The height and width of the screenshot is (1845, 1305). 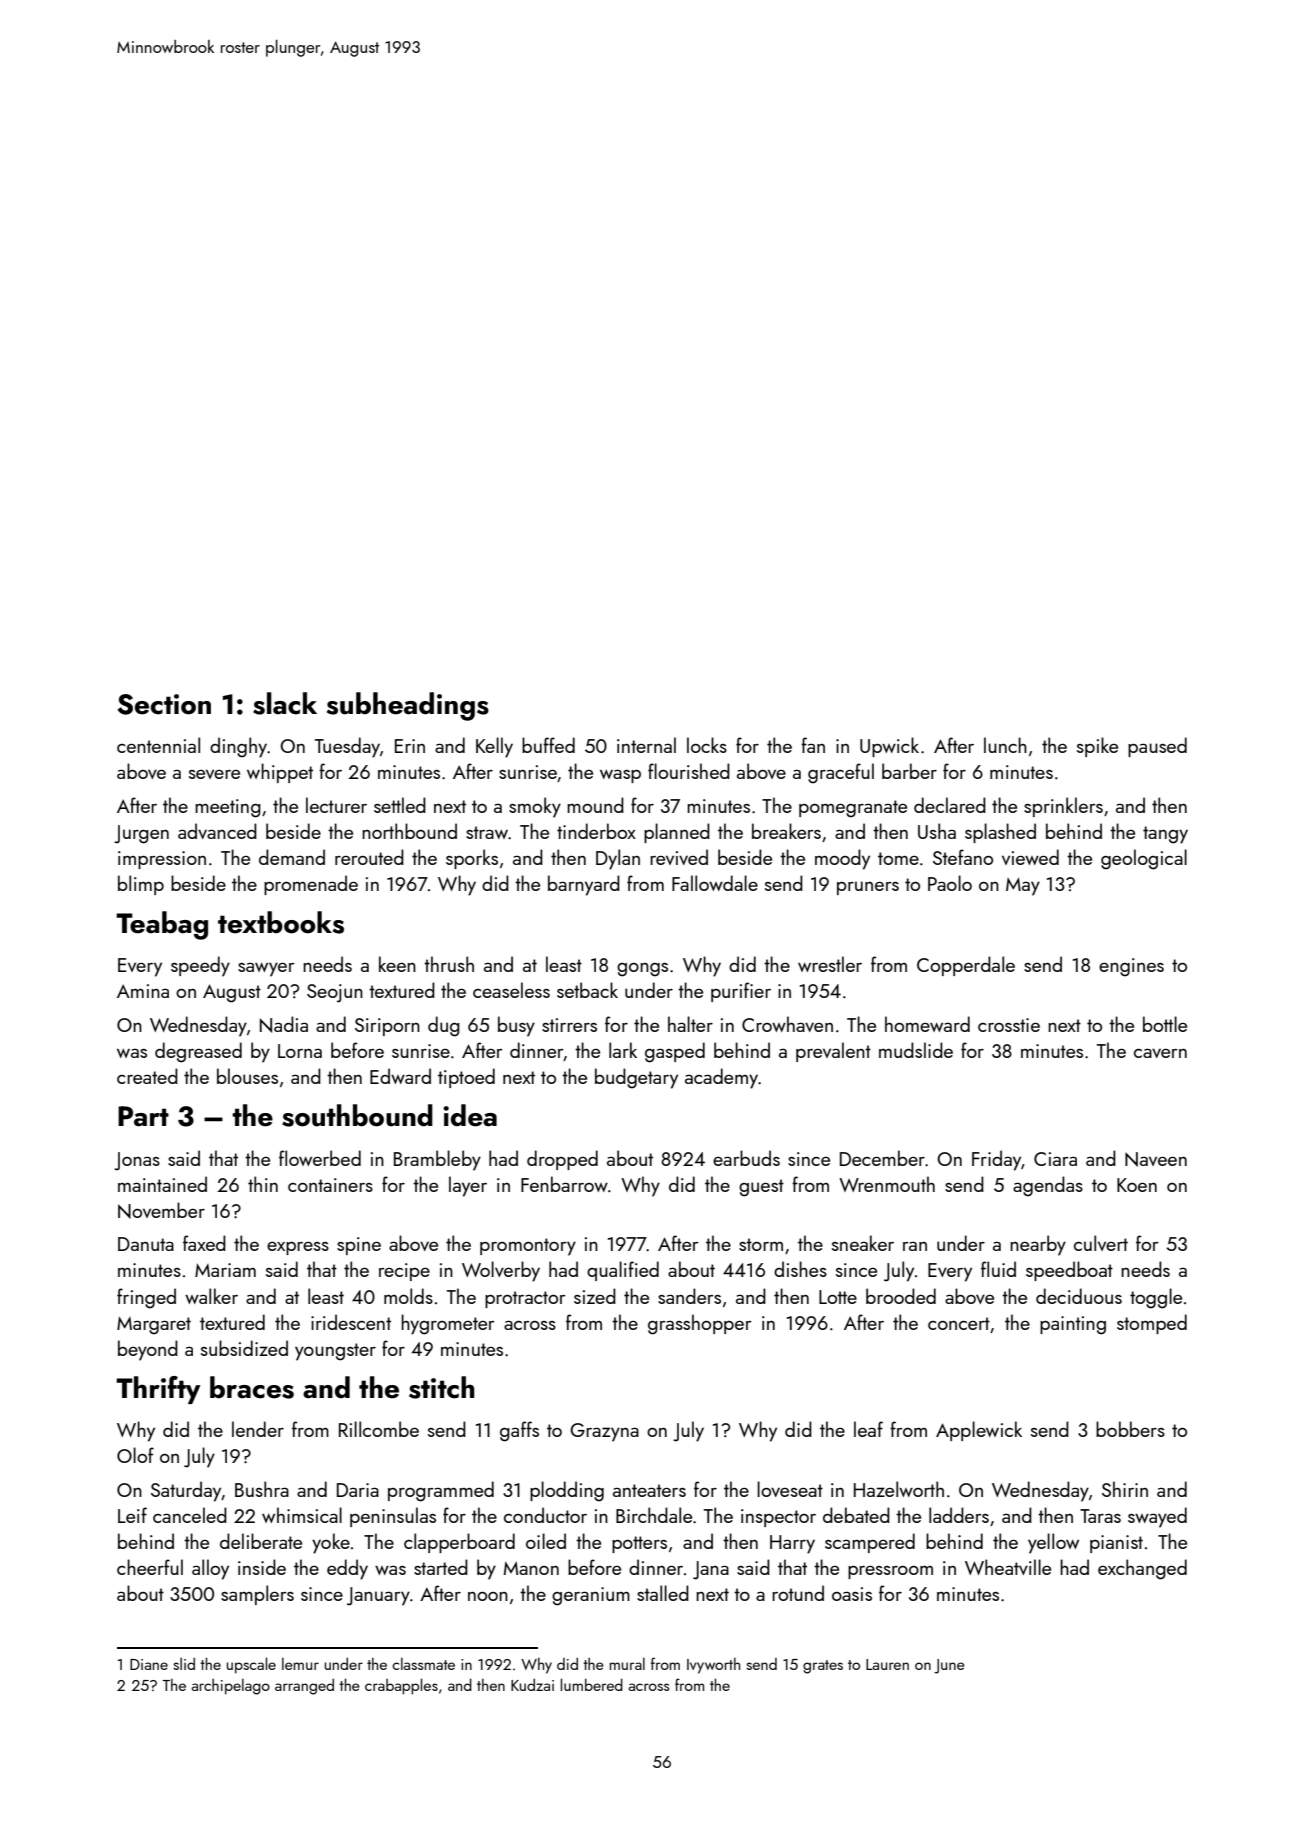 What do you see at coordinates (584, 885) in the screenshot?
I see `barnyard` at bounding box center [584, 885].
